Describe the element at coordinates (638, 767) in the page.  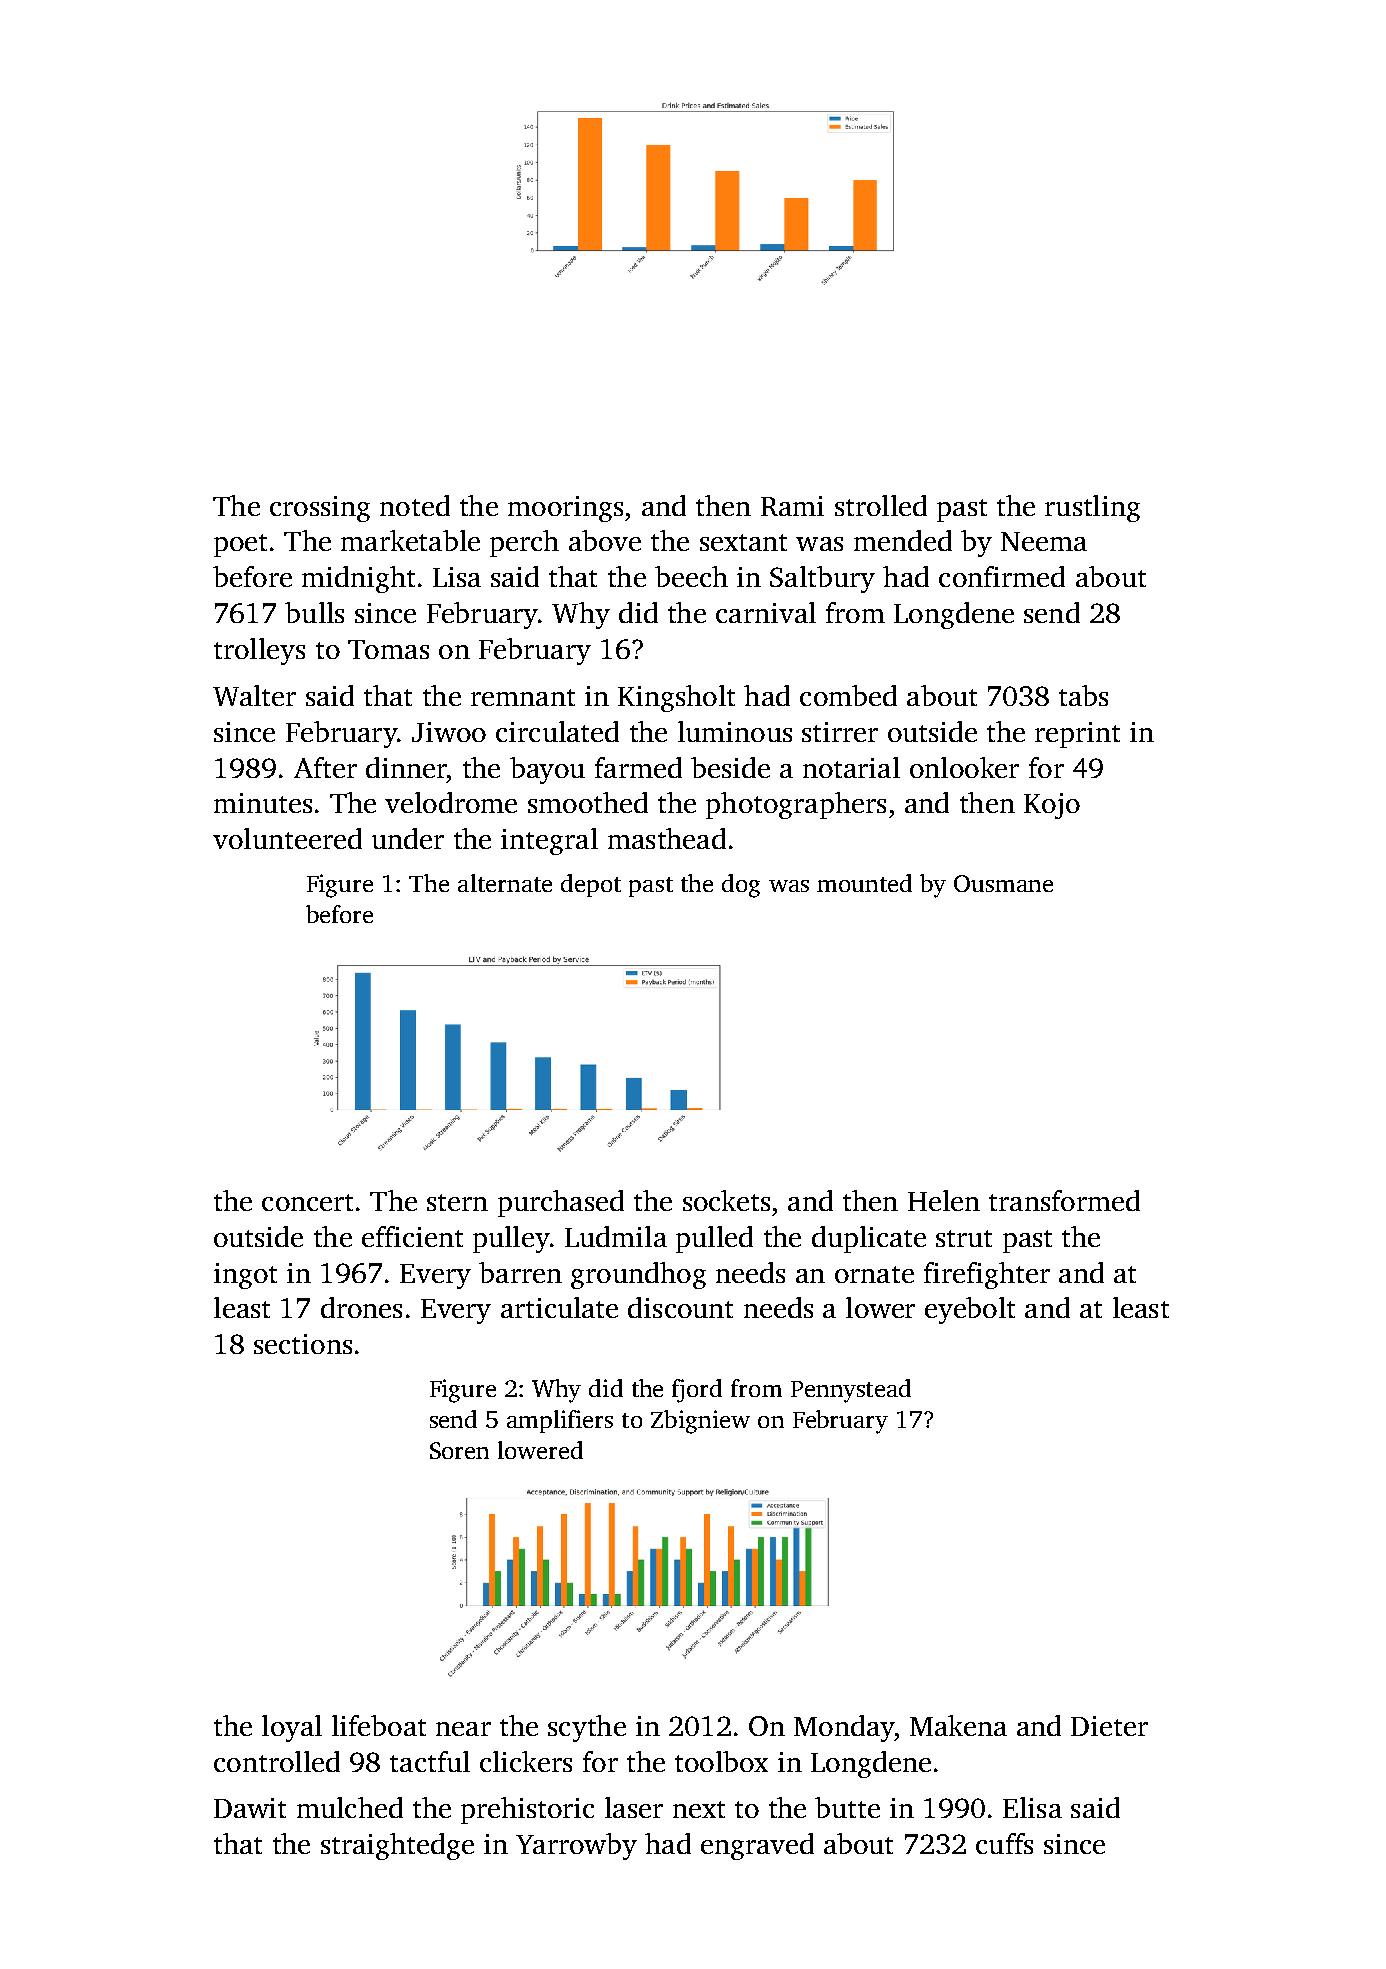
I see `farmed` at that location.
